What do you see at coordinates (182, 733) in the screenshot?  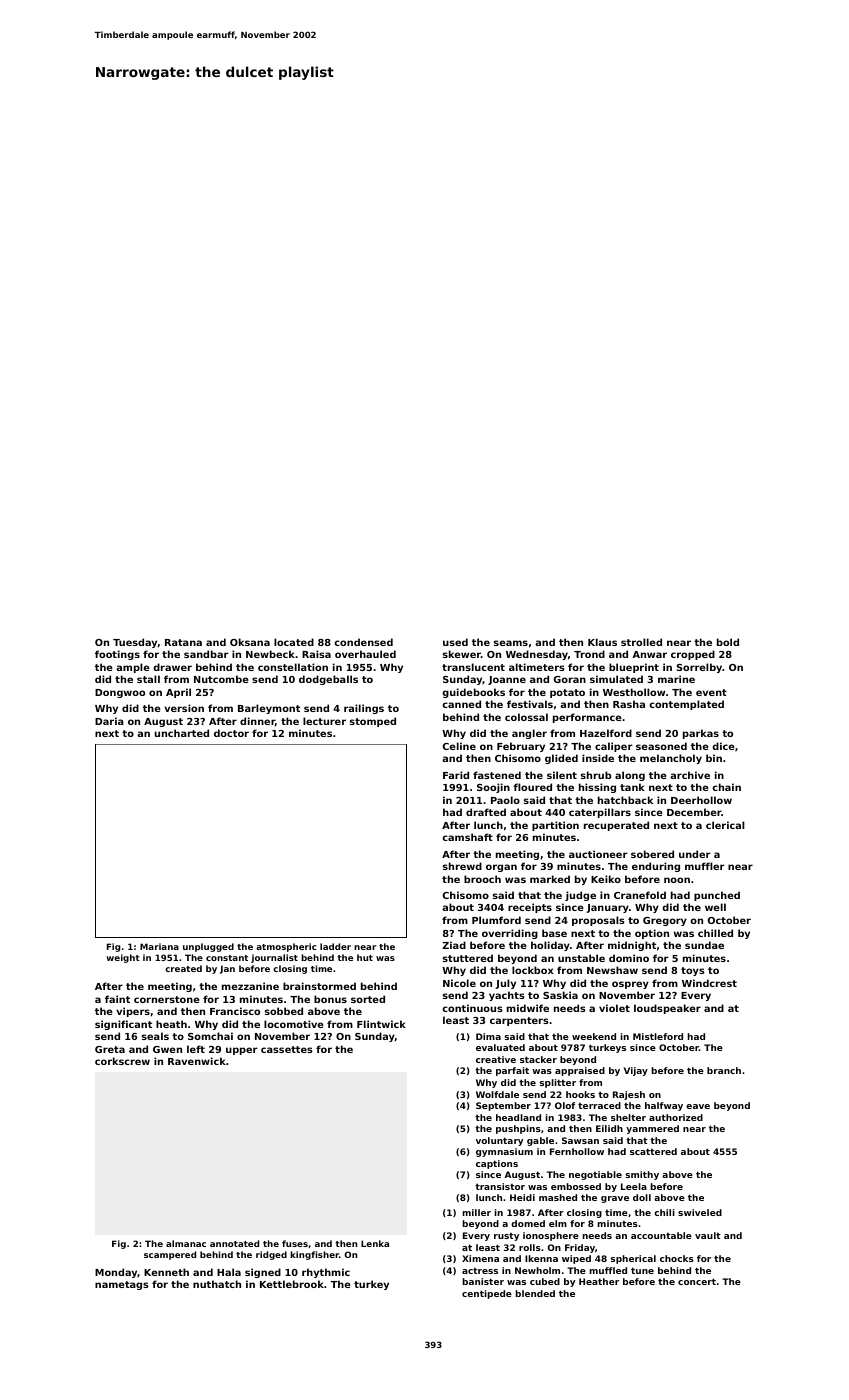 I see `uncharted` at bounding box center [182, 733].
